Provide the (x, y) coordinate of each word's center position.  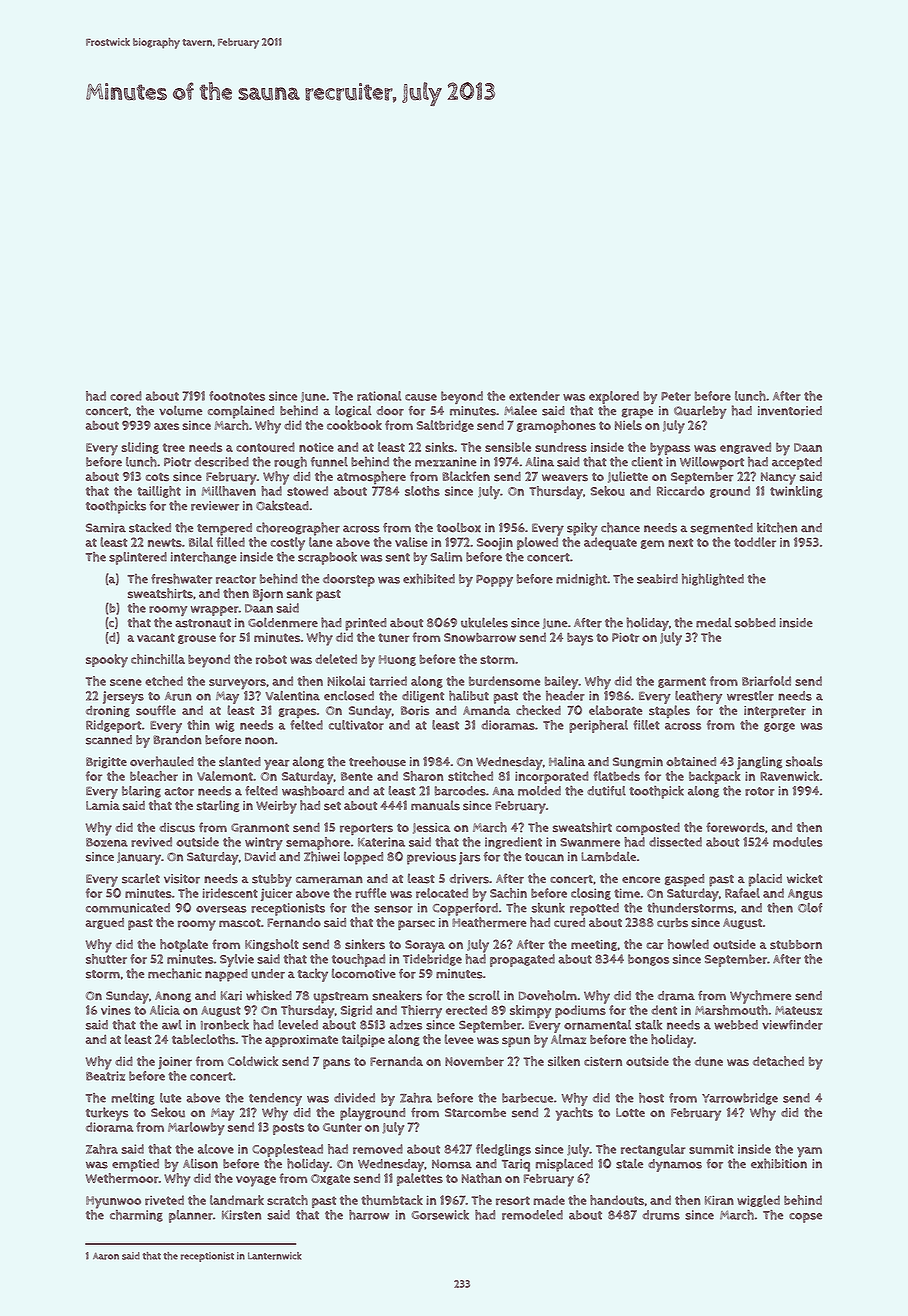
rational (379, 396)
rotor (760, 791)
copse (805, 1218)
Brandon (177, 740)
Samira (106, 528)
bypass (670, 449)
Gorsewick (440, 1215)
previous (431, 858)
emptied (135, 1165)
